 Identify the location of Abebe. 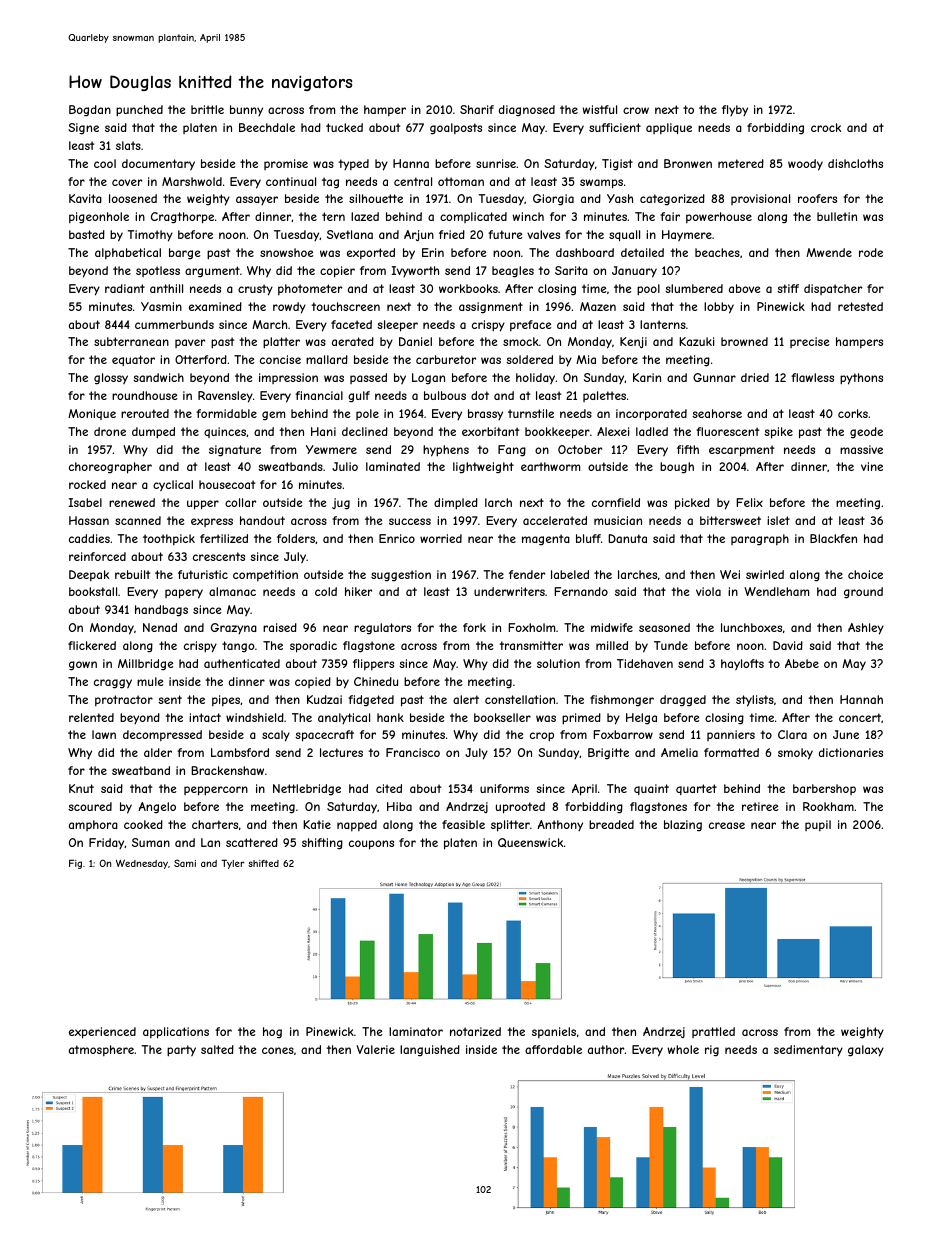
(802, 663).
